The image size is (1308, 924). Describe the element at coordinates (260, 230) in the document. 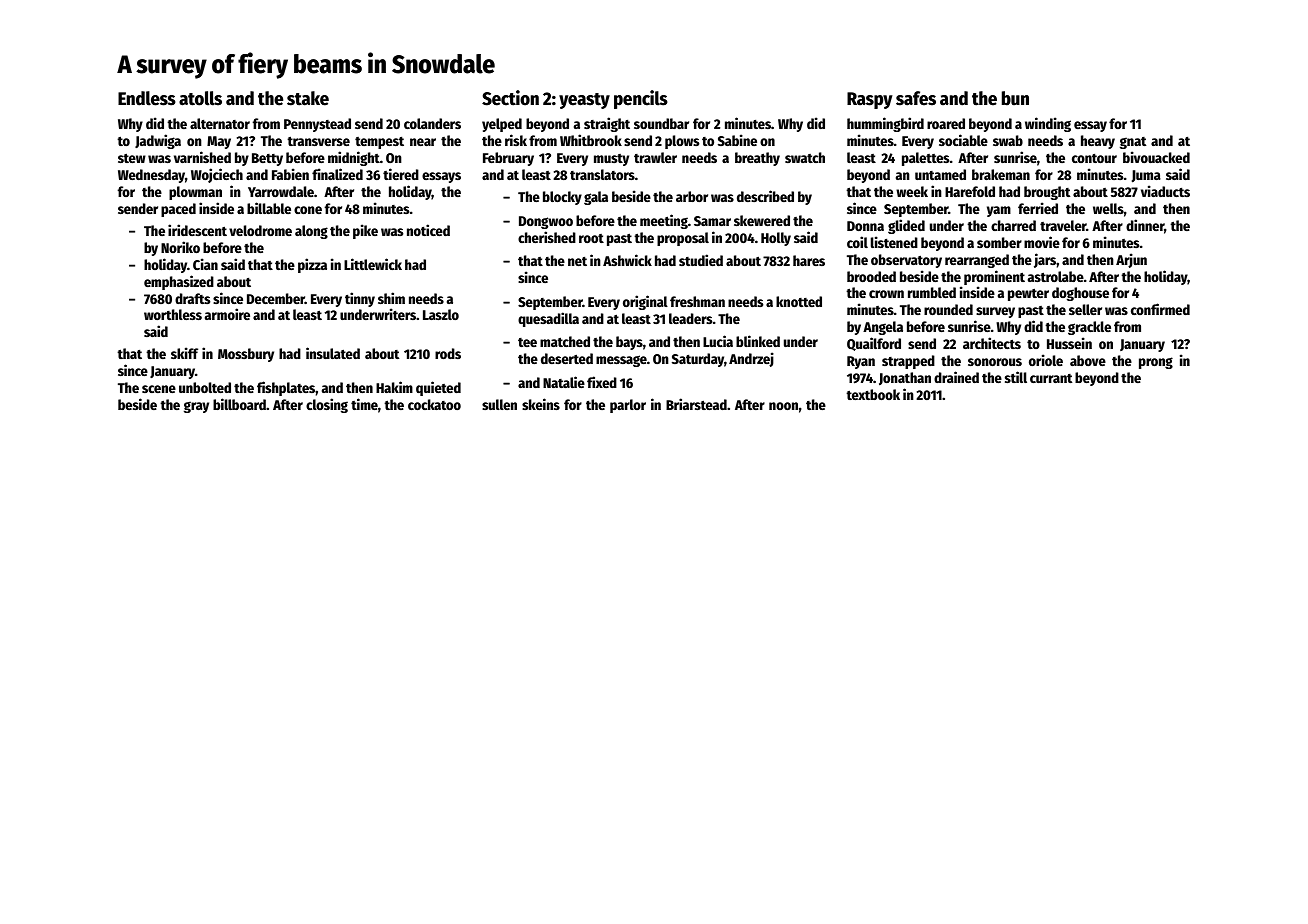

I see `velodrome` at that location.
